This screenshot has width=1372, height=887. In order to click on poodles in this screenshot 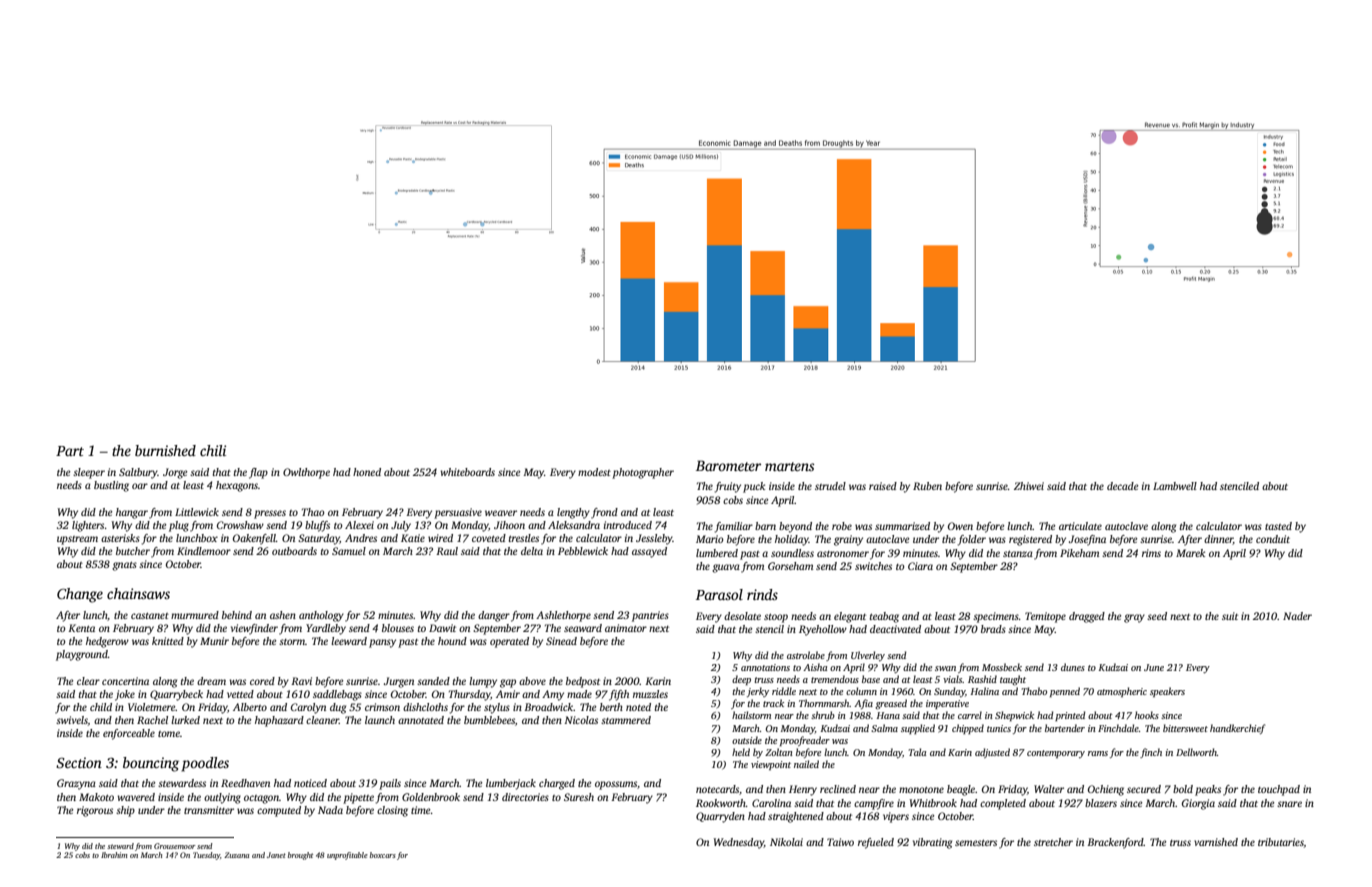, I will do `click(205, 764)`.
